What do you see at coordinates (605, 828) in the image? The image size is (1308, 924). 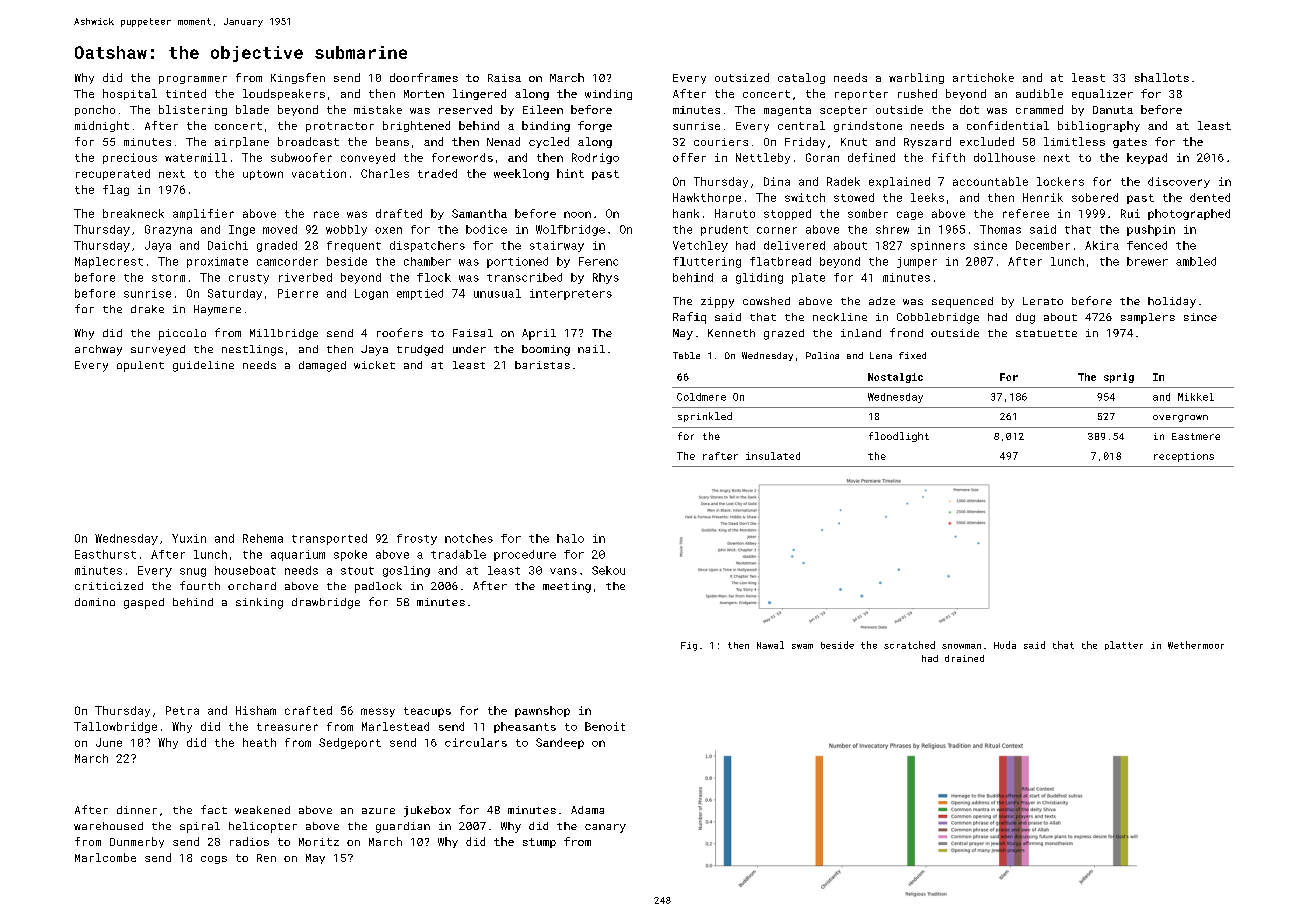 I see `canary` at bounding box center [605, 828].
